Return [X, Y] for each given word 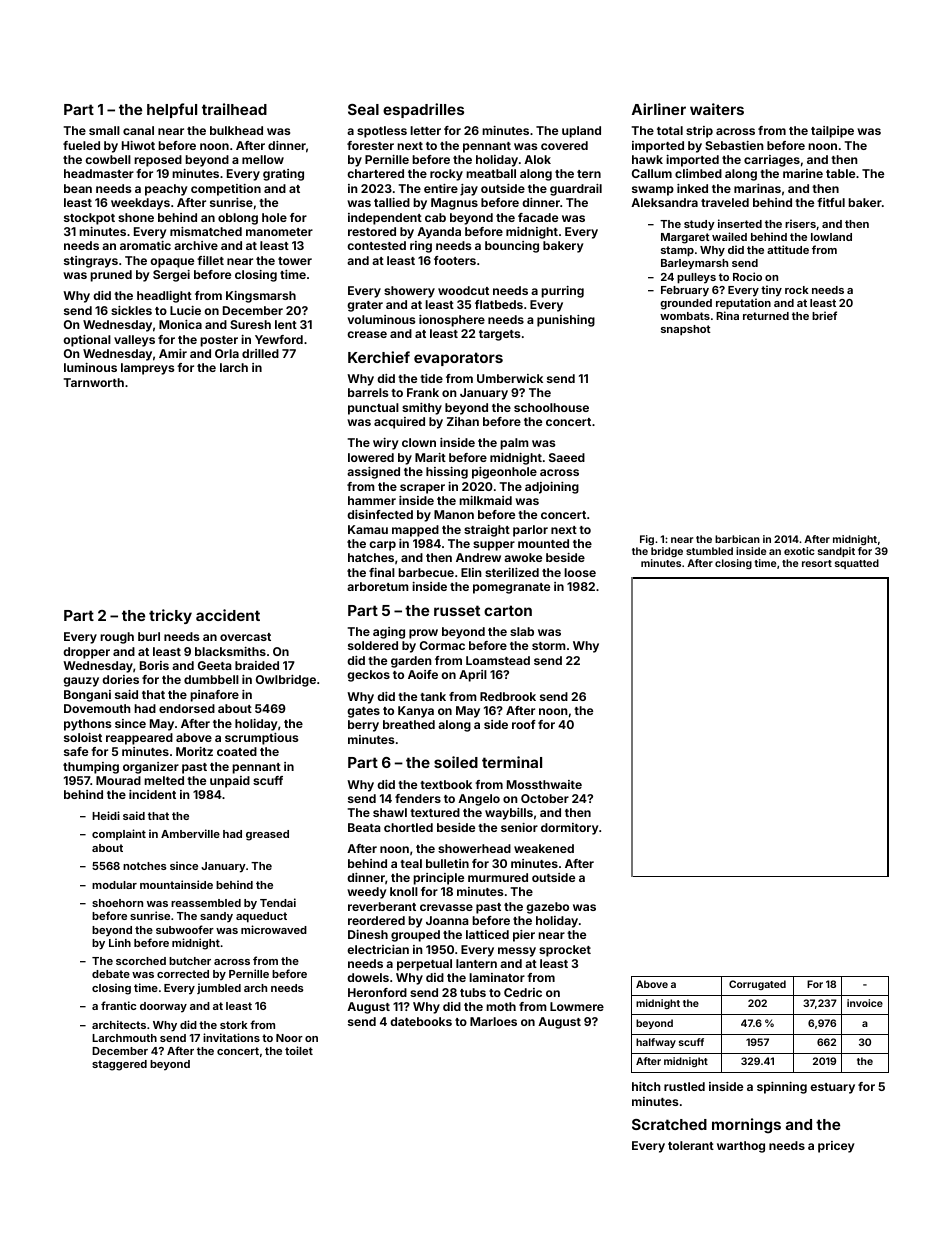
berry [363, 726]
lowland [831, 237]
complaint [119, 834]
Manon [454, 514]
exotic [799, 551]
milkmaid [485, 500]
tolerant [691, 1145]
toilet [299, 1050]
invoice [865, 1003]
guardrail [576, 190]
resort [817, 563]
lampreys [147, 369]
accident [228, 615]
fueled [81, 145]
